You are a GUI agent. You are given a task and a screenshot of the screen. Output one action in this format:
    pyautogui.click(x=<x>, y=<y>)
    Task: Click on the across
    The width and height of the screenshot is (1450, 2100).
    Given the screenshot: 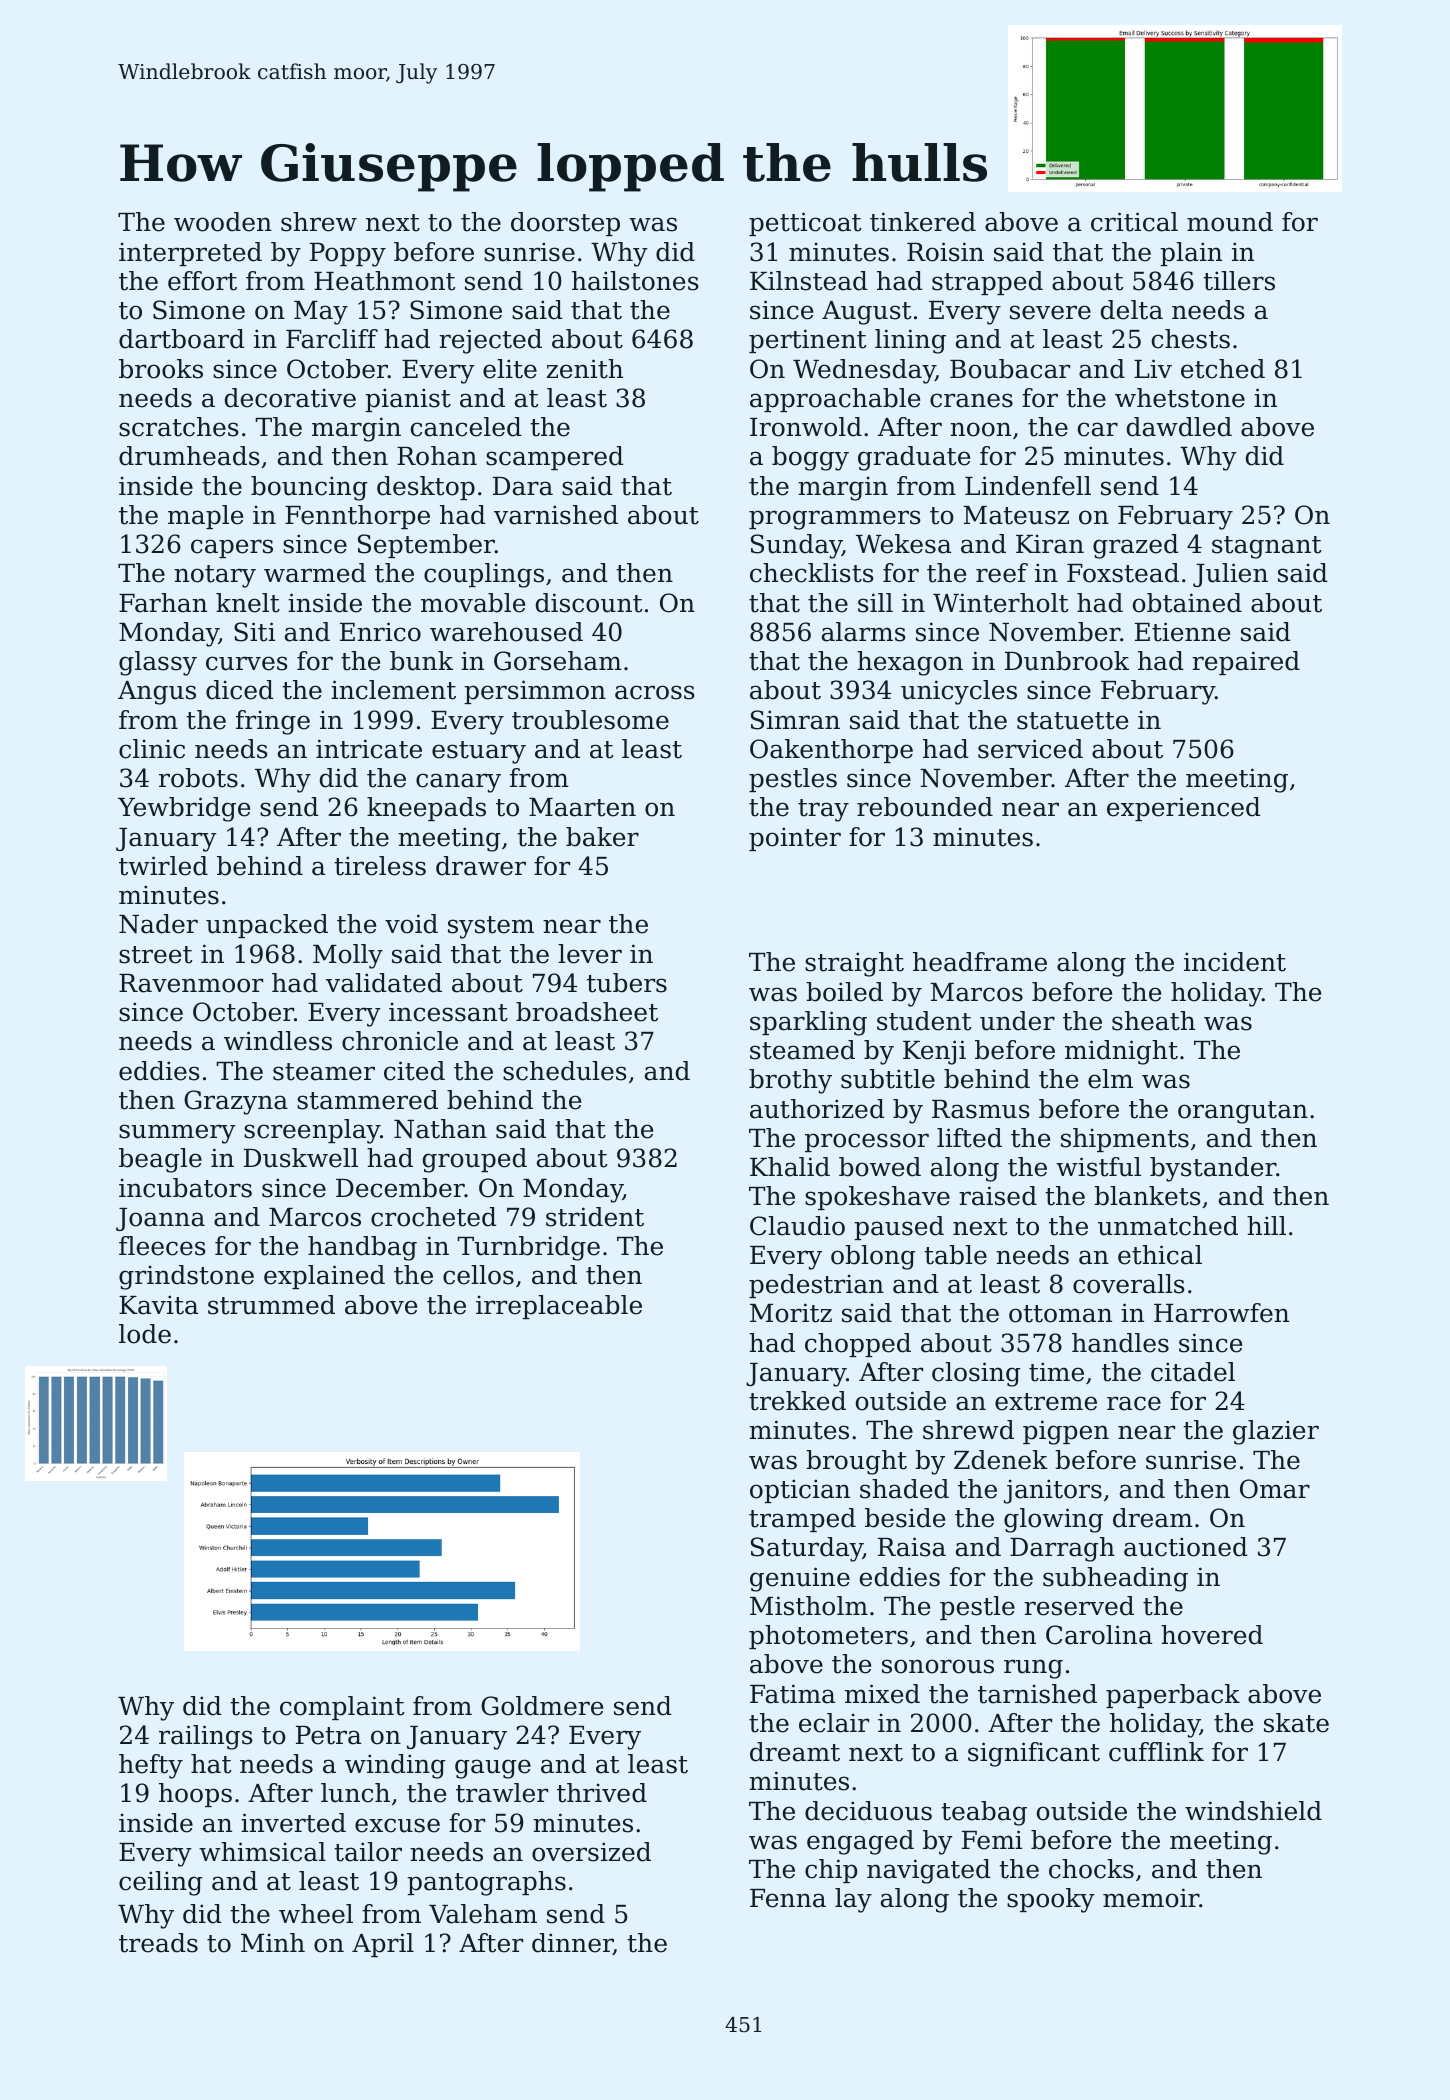 What is the action you would take?
    pyautogui.click(x=655, y=692)
